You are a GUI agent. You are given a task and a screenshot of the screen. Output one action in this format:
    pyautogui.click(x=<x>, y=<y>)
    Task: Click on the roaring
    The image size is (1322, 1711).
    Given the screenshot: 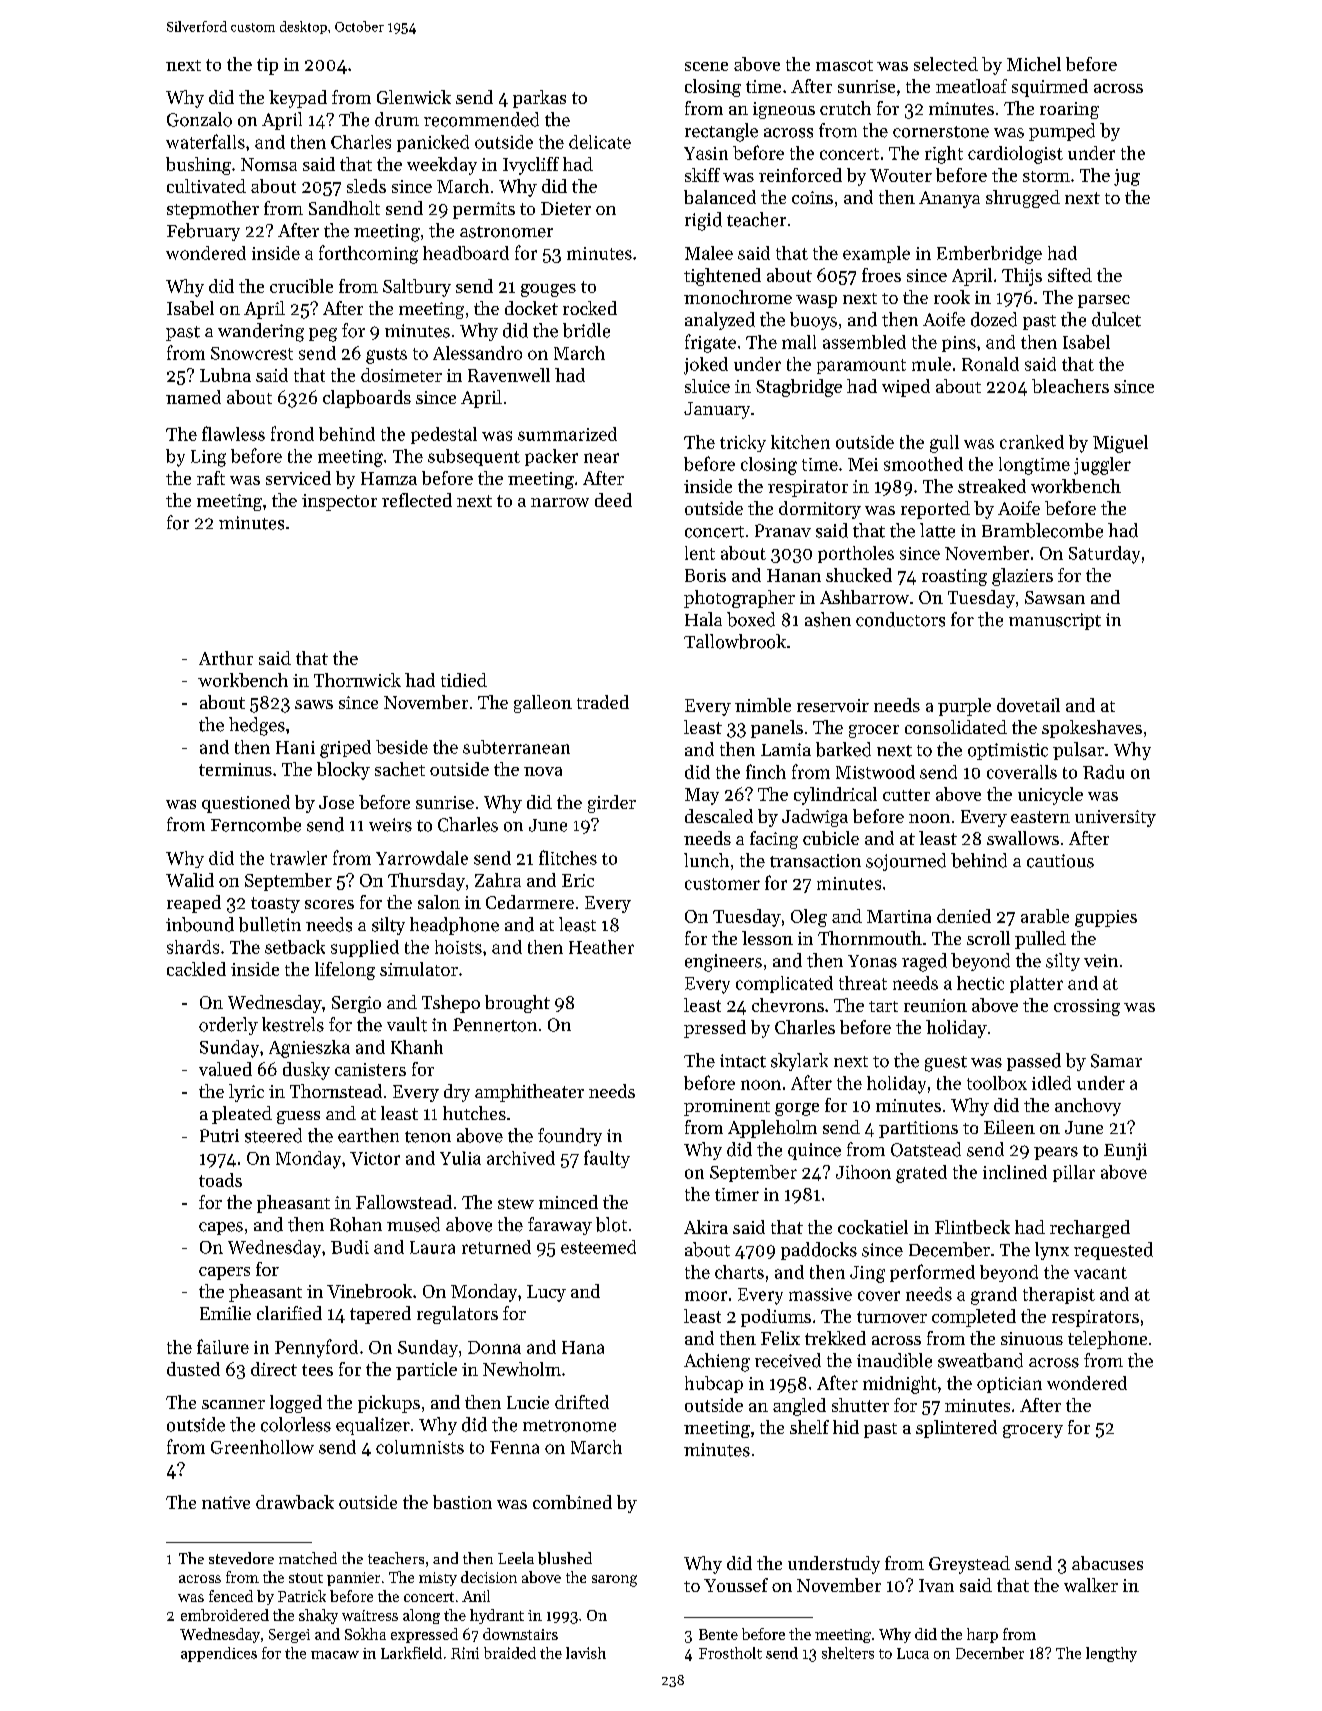 What is the action you would take?
    pyautogui.click(x=1069, y=110)
